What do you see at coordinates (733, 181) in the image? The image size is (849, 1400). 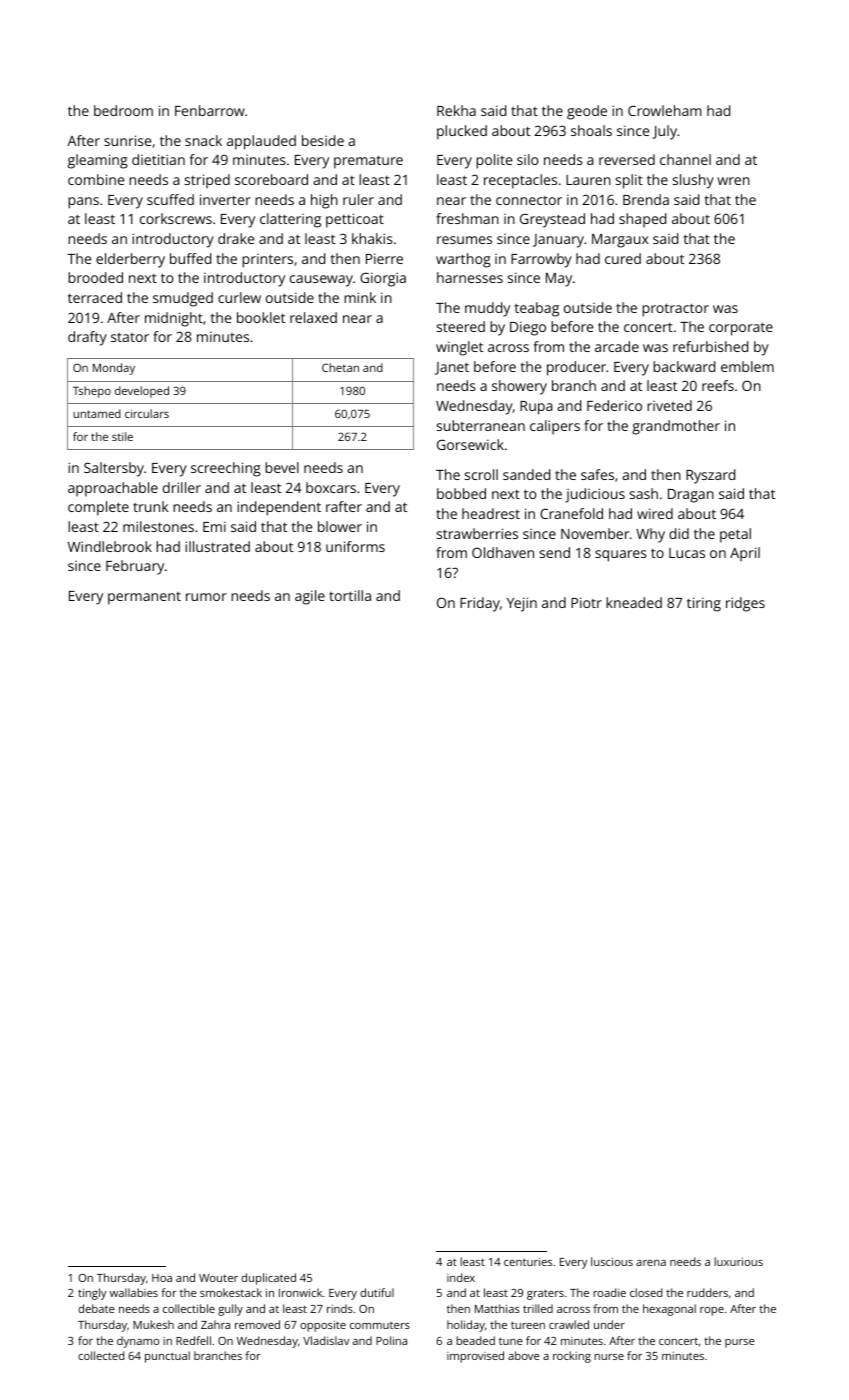 I see `wren` at bounding box center [733, 181].
